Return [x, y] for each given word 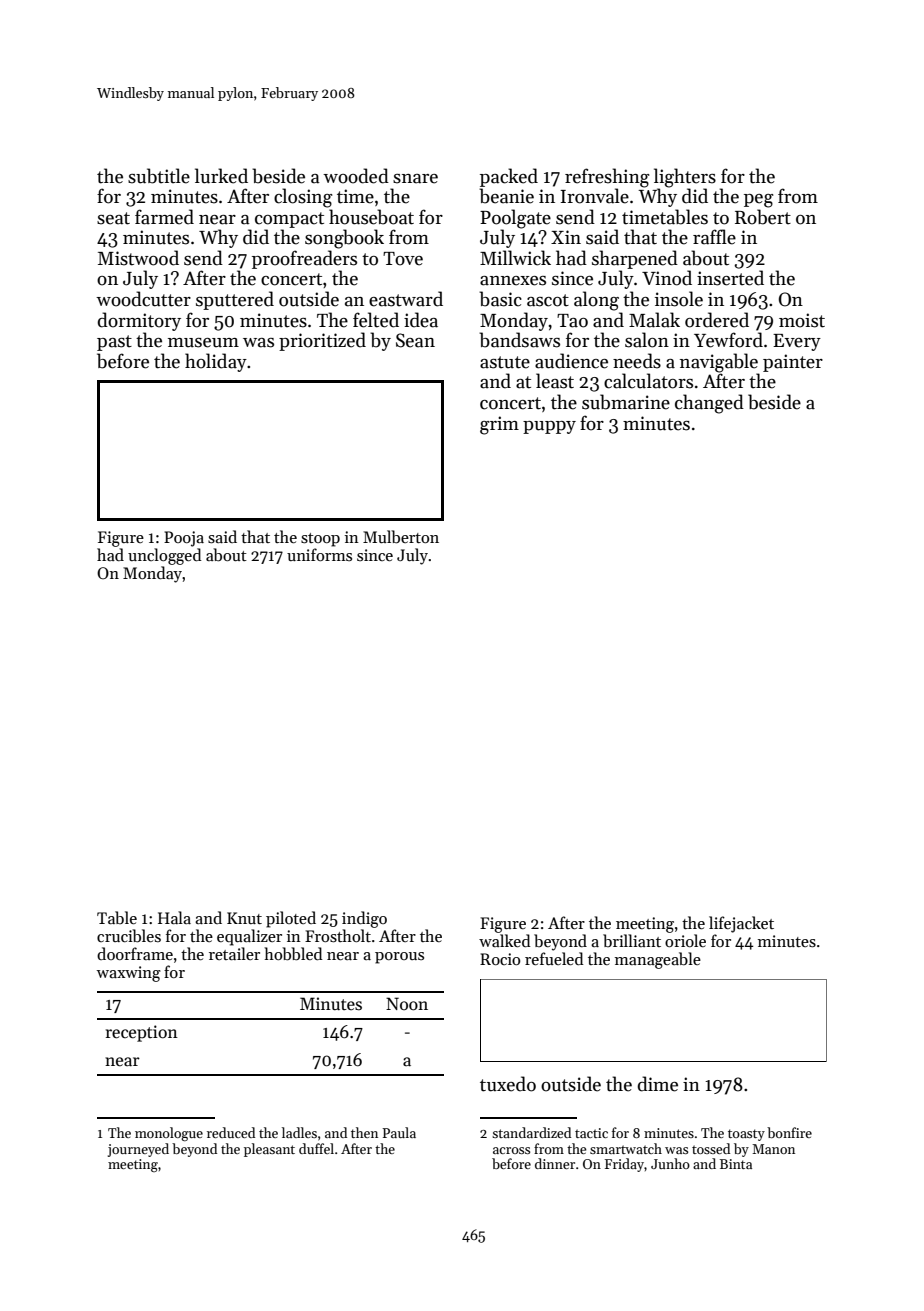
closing [303, 198]
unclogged [165, 556]
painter [793, 363]
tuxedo [508, 1084]
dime [658, 1084]
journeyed [138, 1150]
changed [709, 404]
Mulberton [401, 537]
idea [421, 320]
